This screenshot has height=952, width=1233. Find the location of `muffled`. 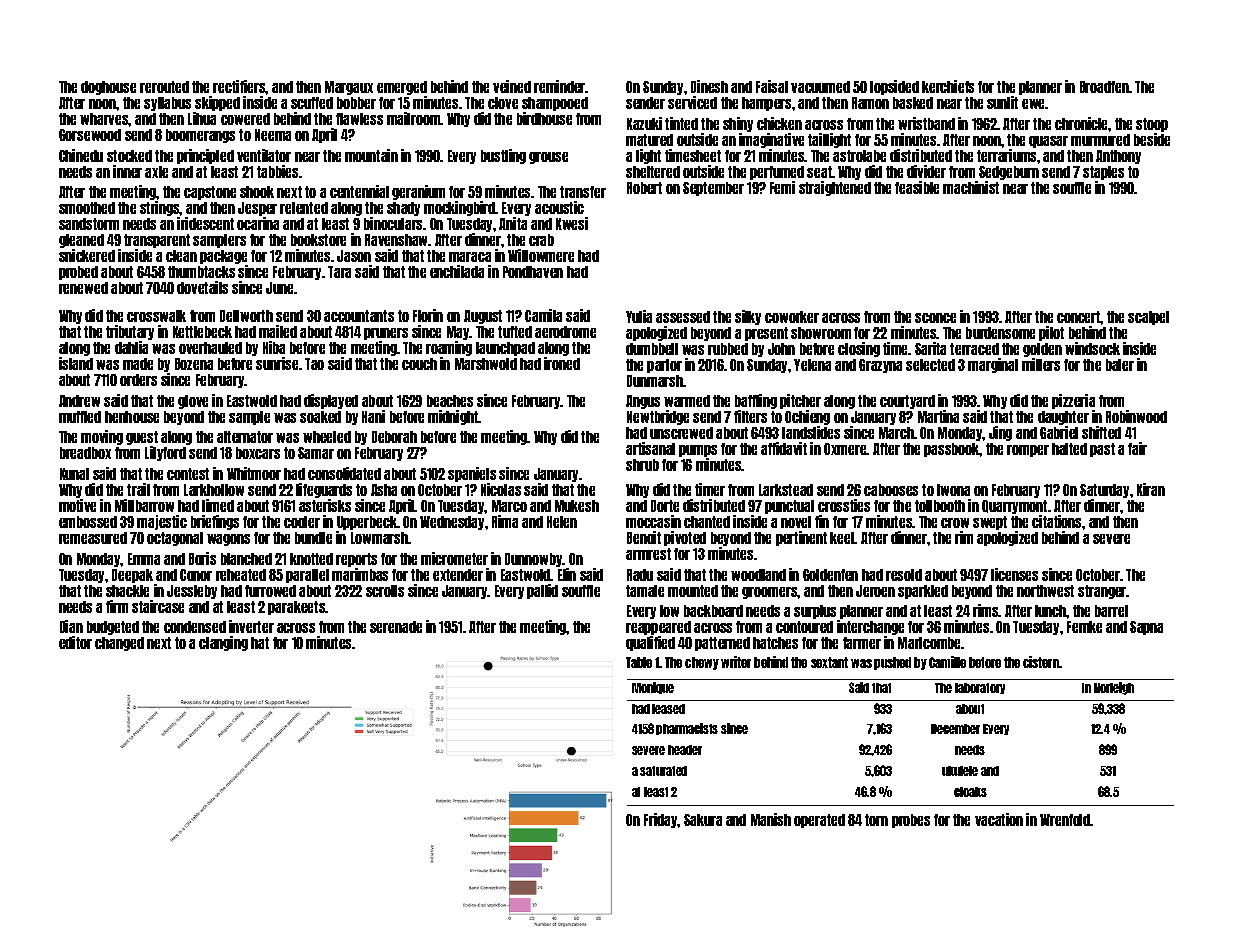

muffled is located at coordinates (80, 417).
